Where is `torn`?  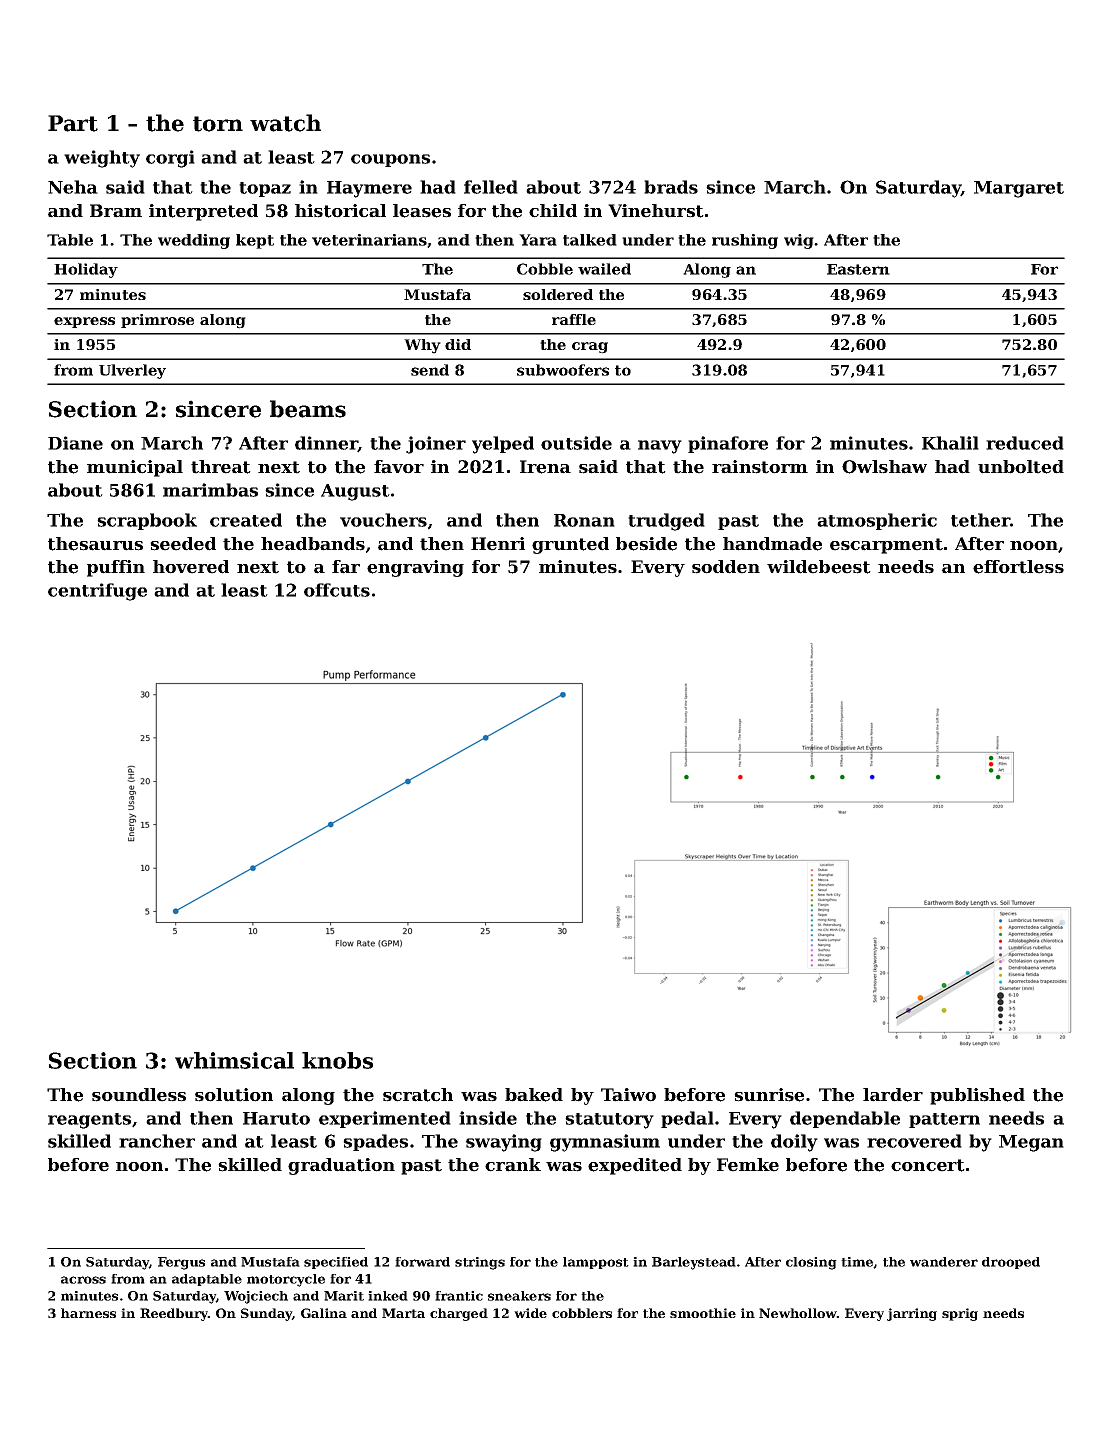 torn is located at coordinates (218, 124).
